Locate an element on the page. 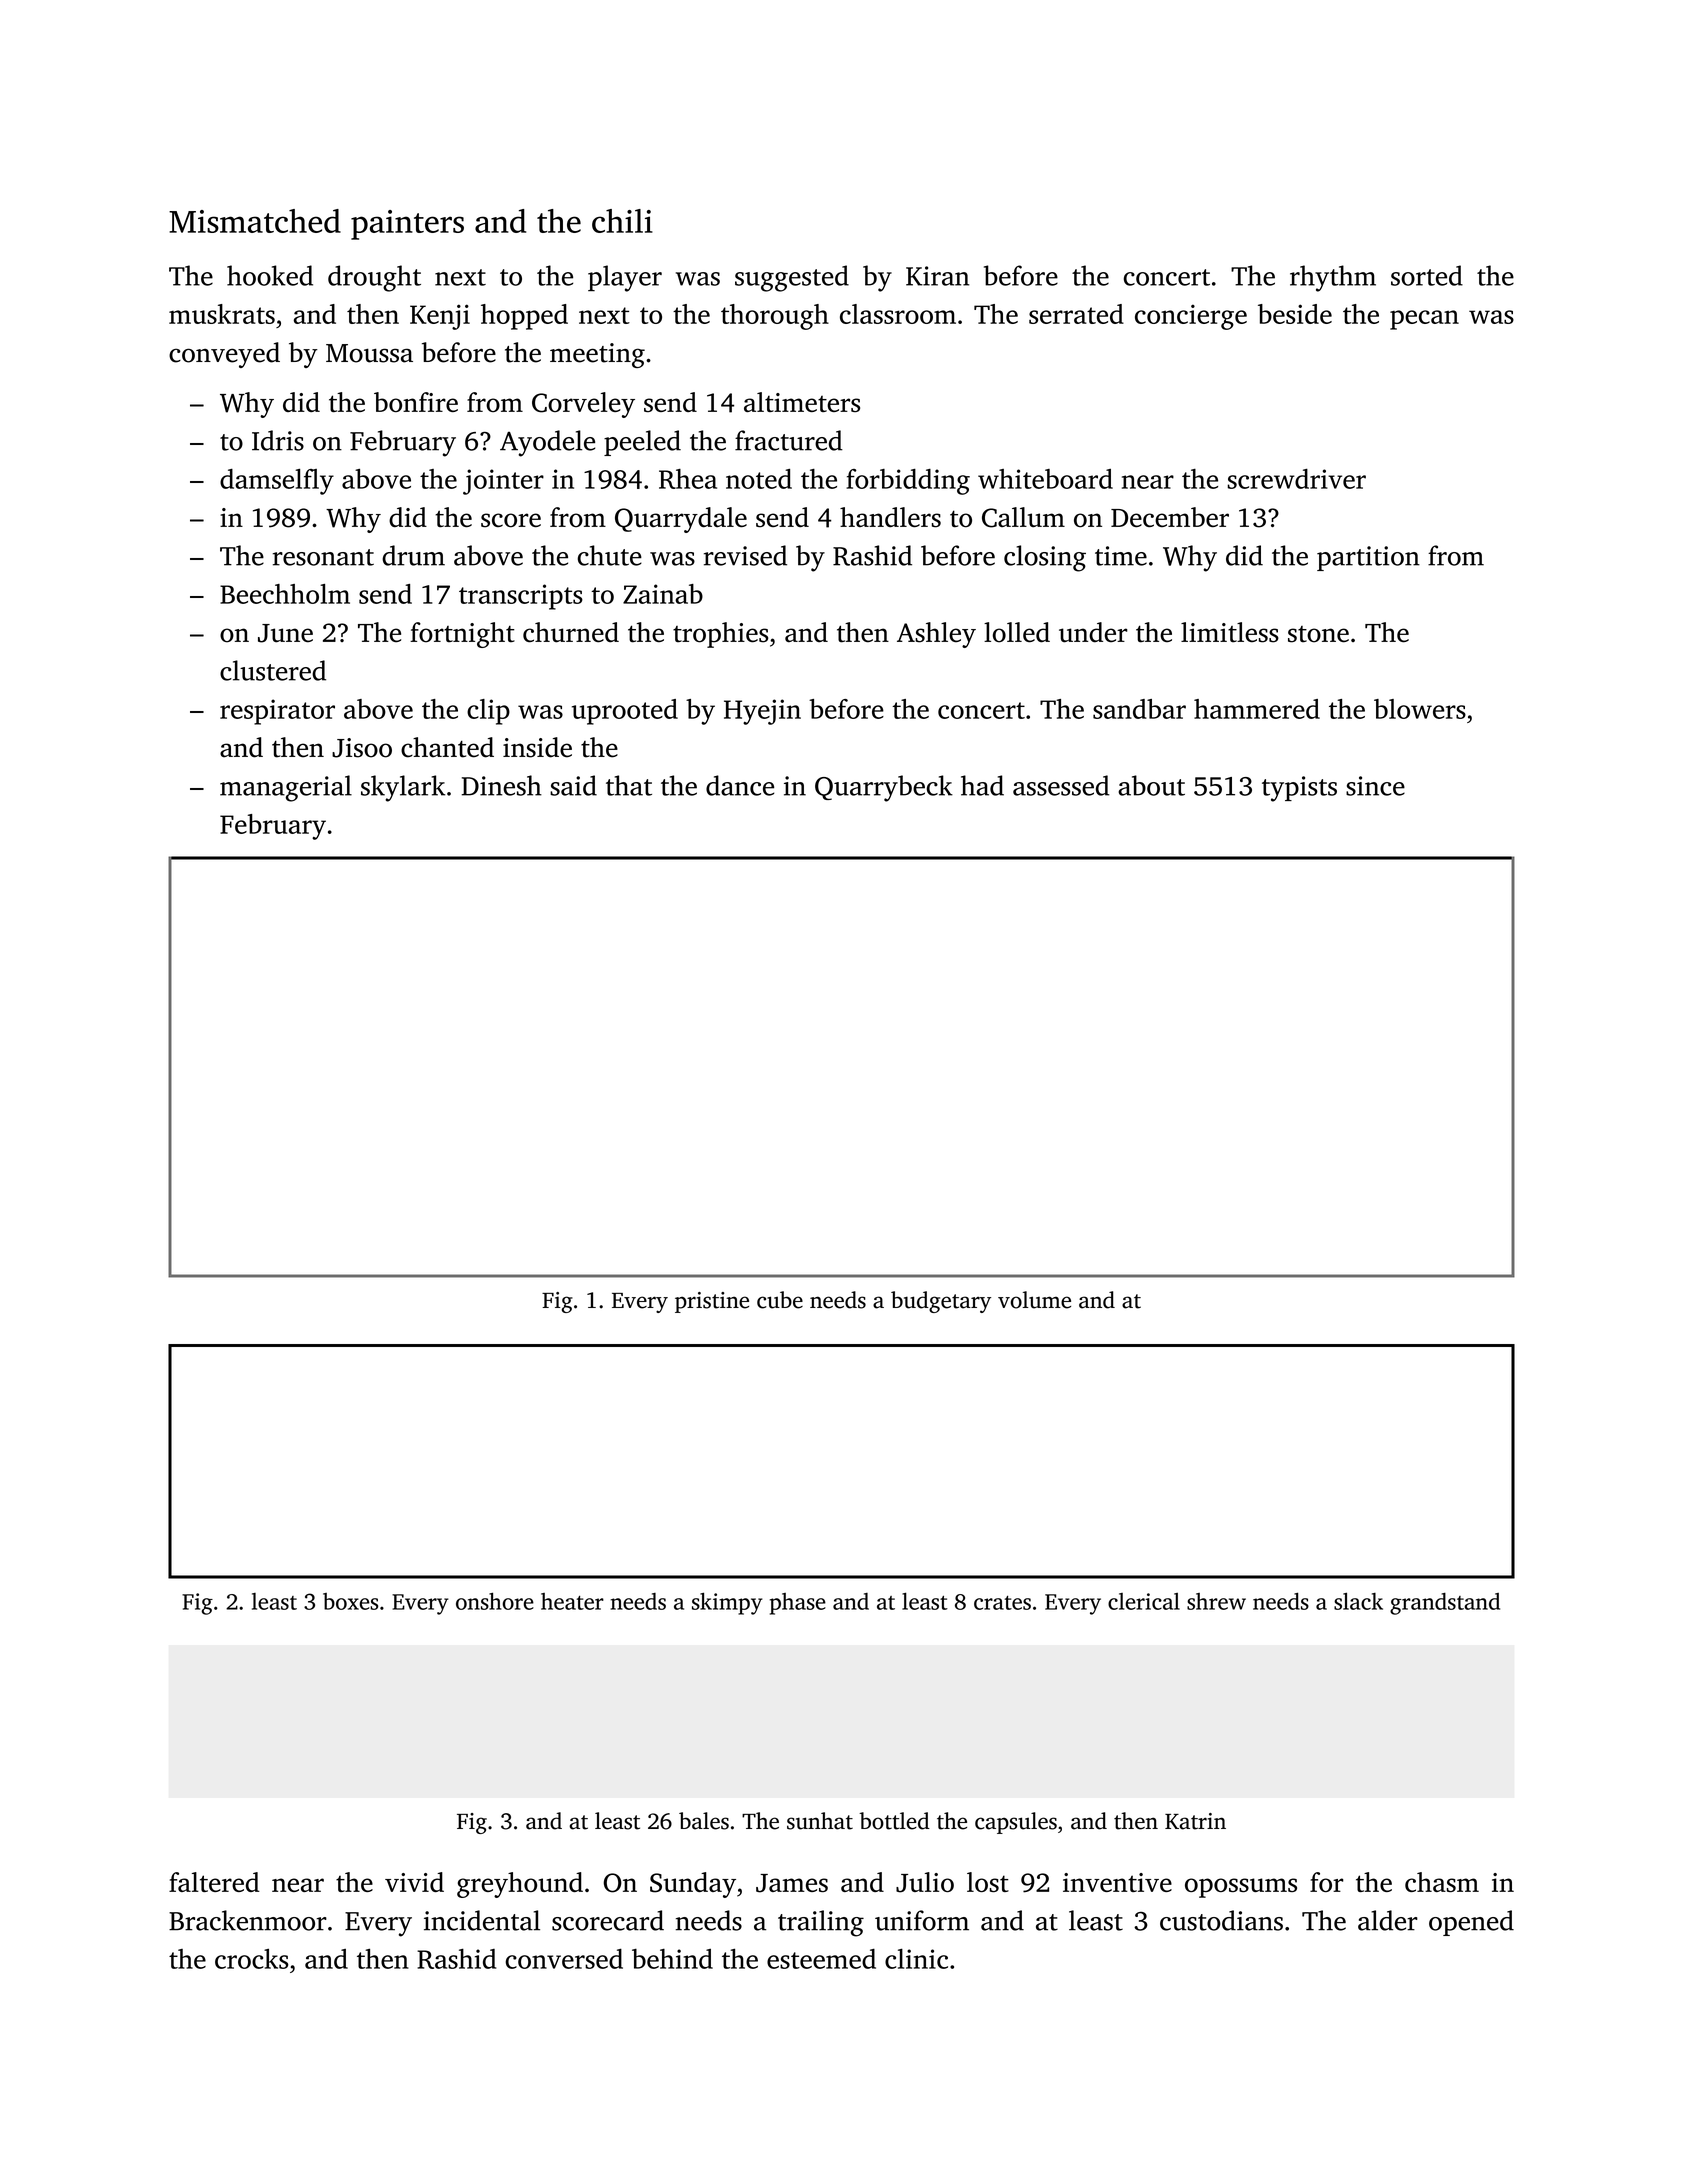  esteemed is located at coordinates (821, 1959).
